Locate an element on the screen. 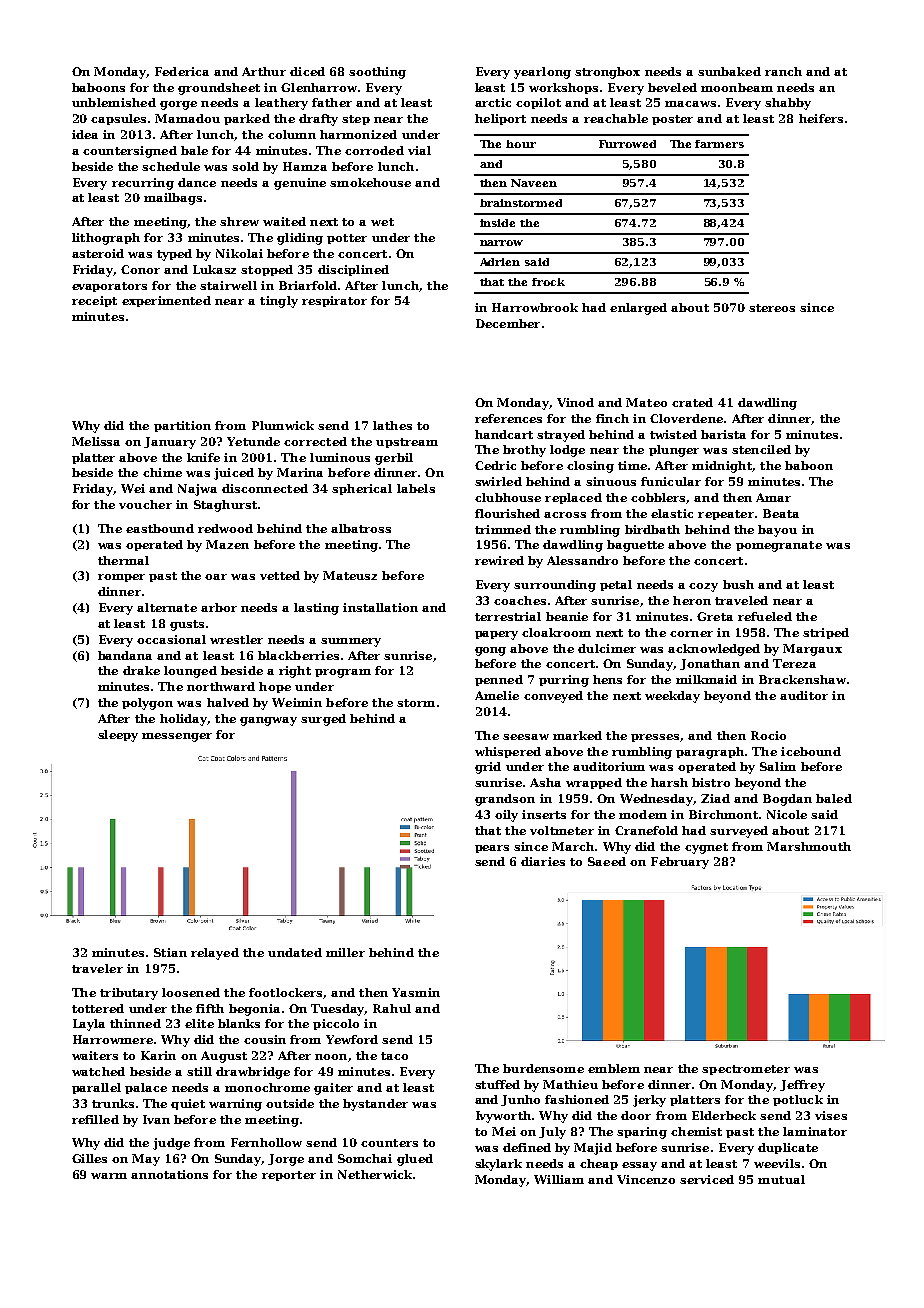 Image resolution: width=924 pixels, height=1308 pixels. vetted is located at coordinates (280, 575).
